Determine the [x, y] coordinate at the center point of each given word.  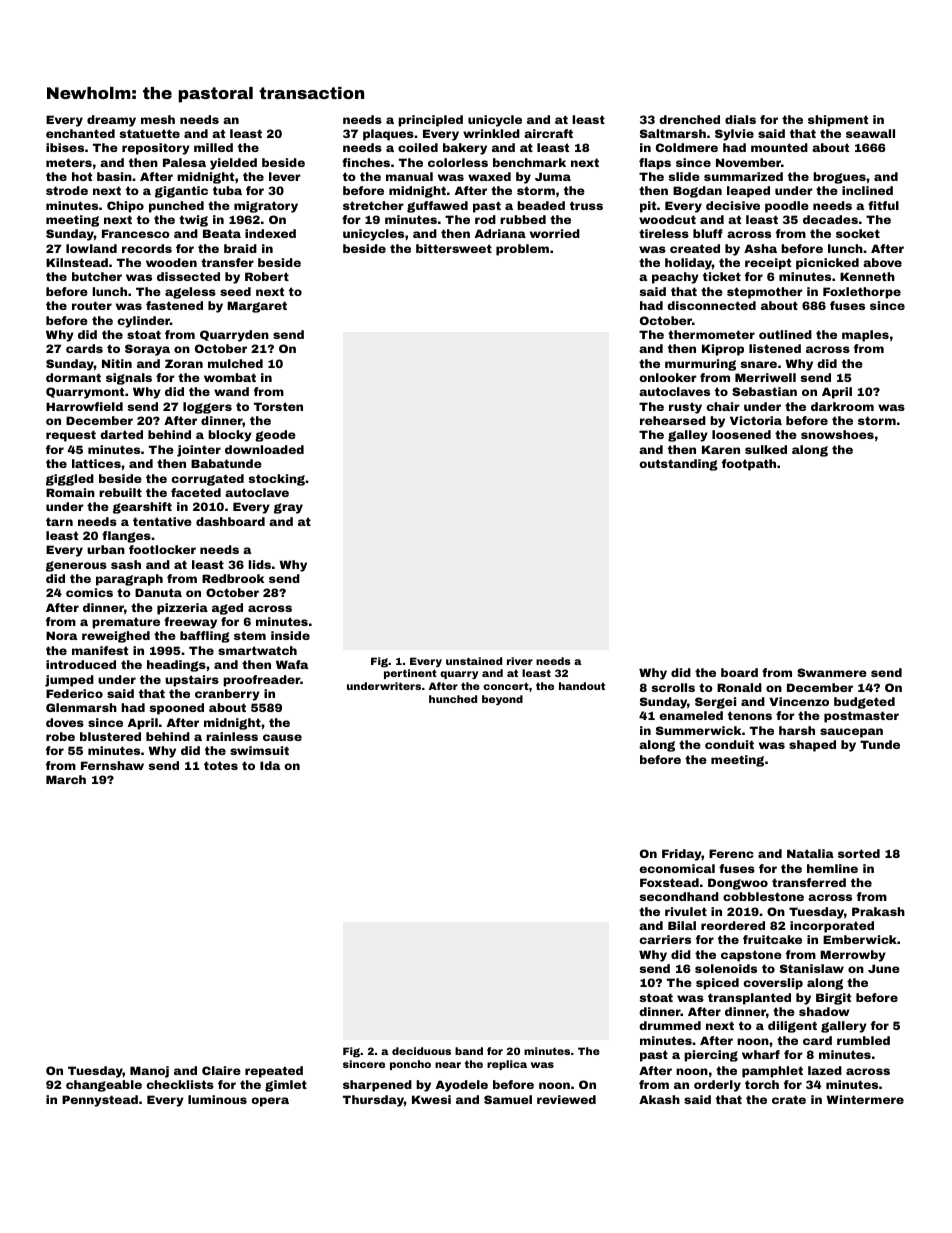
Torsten [278, 406]
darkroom [842, 406]
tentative [162, 521]
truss [586, 205]
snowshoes [837, 434]
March [66, 779]
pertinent [410, 674]
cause [282, 737]
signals [129, 379]
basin [114, 176]
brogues [839, 178]
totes [221, 765]
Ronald [739, 687]
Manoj [149, 1072]
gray [288, 508]
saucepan [851, 733]
